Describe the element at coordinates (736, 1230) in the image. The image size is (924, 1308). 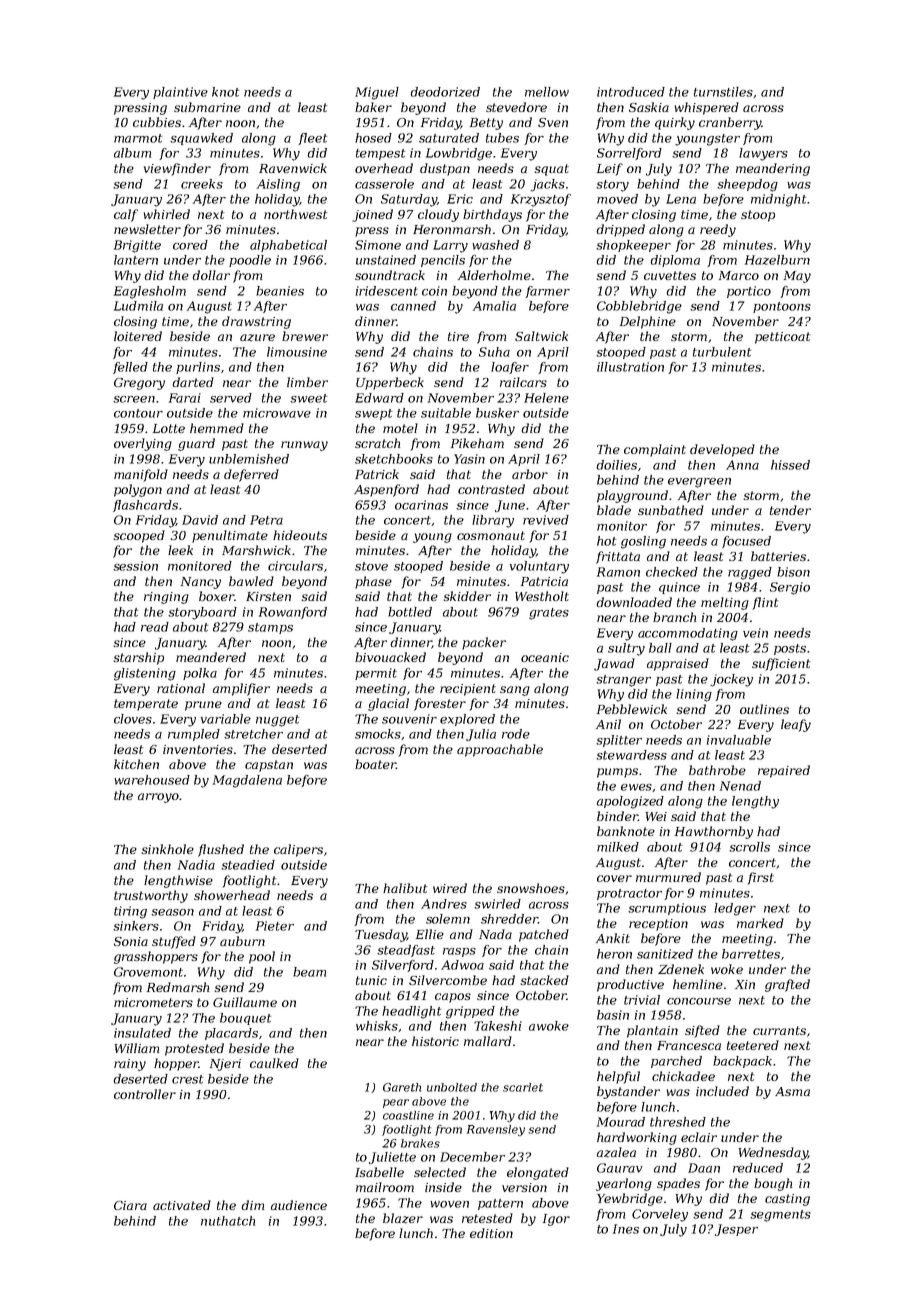
I see `Jesper` at that location.
